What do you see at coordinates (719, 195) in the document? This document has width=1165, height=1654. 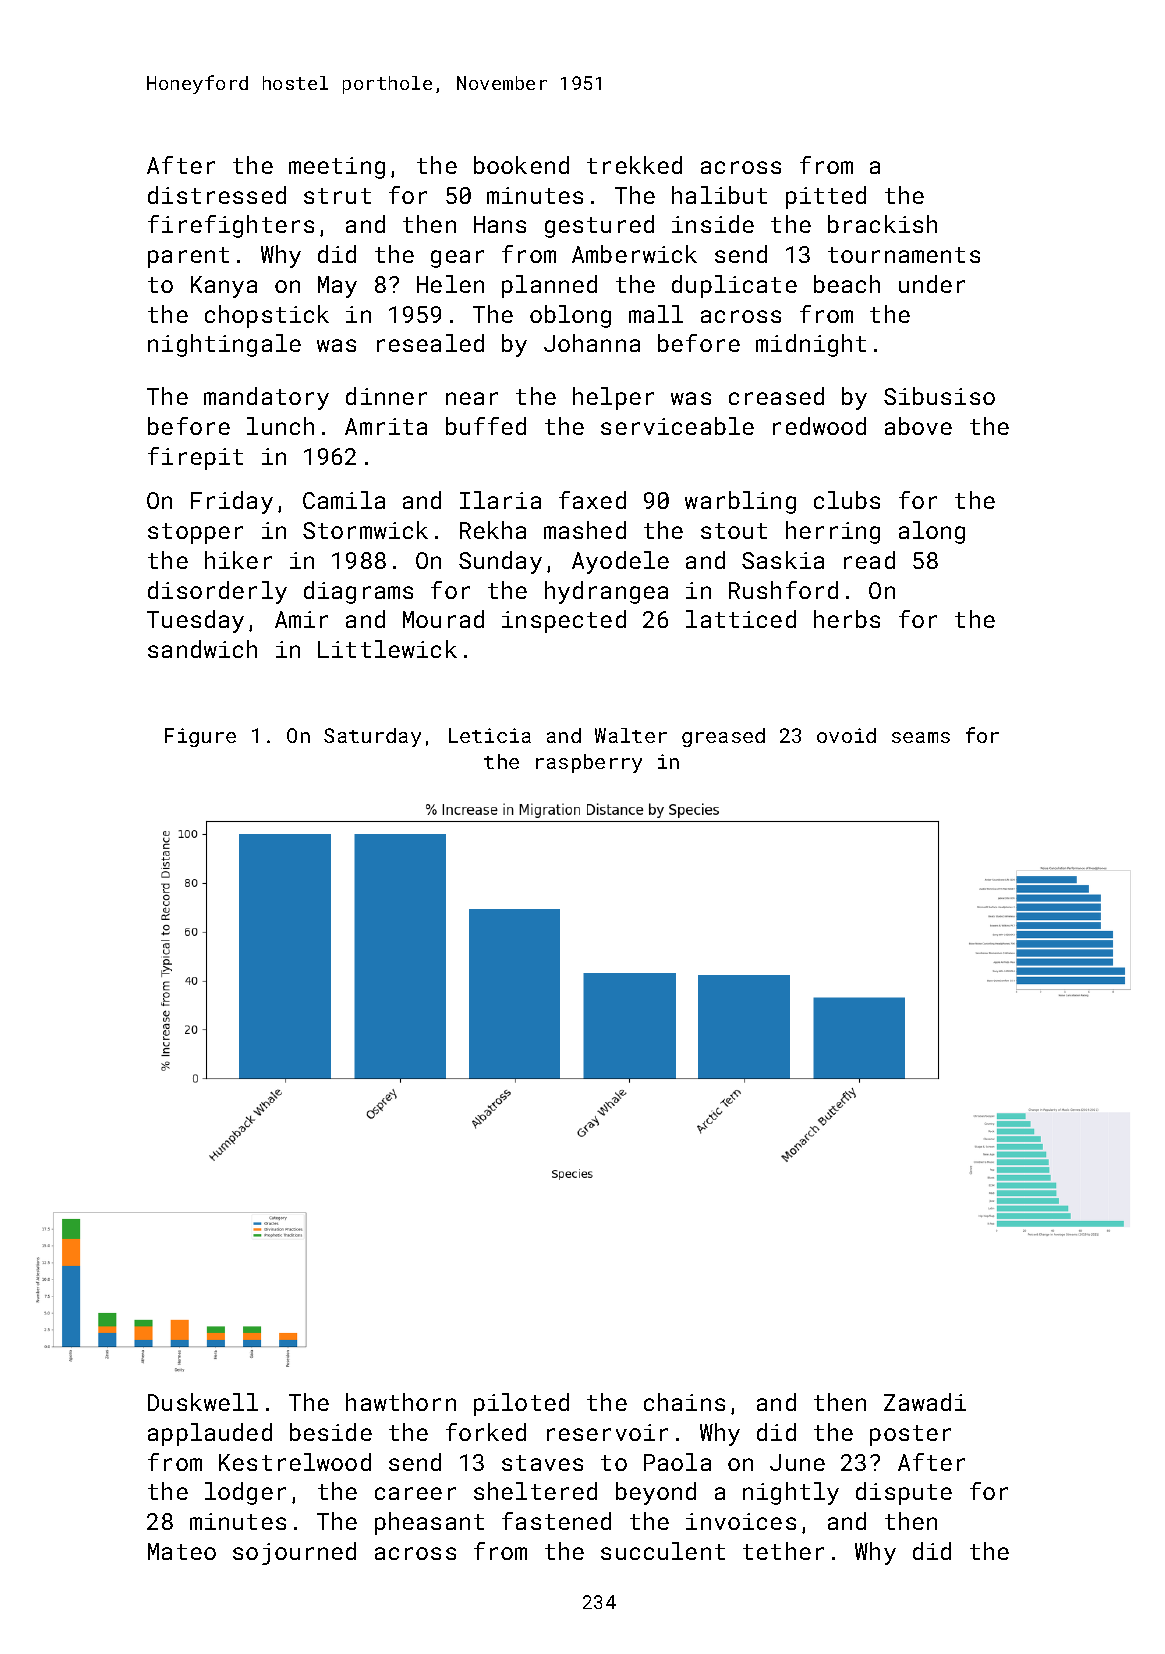 I see `halibut` at bounding box center [719, 195].
